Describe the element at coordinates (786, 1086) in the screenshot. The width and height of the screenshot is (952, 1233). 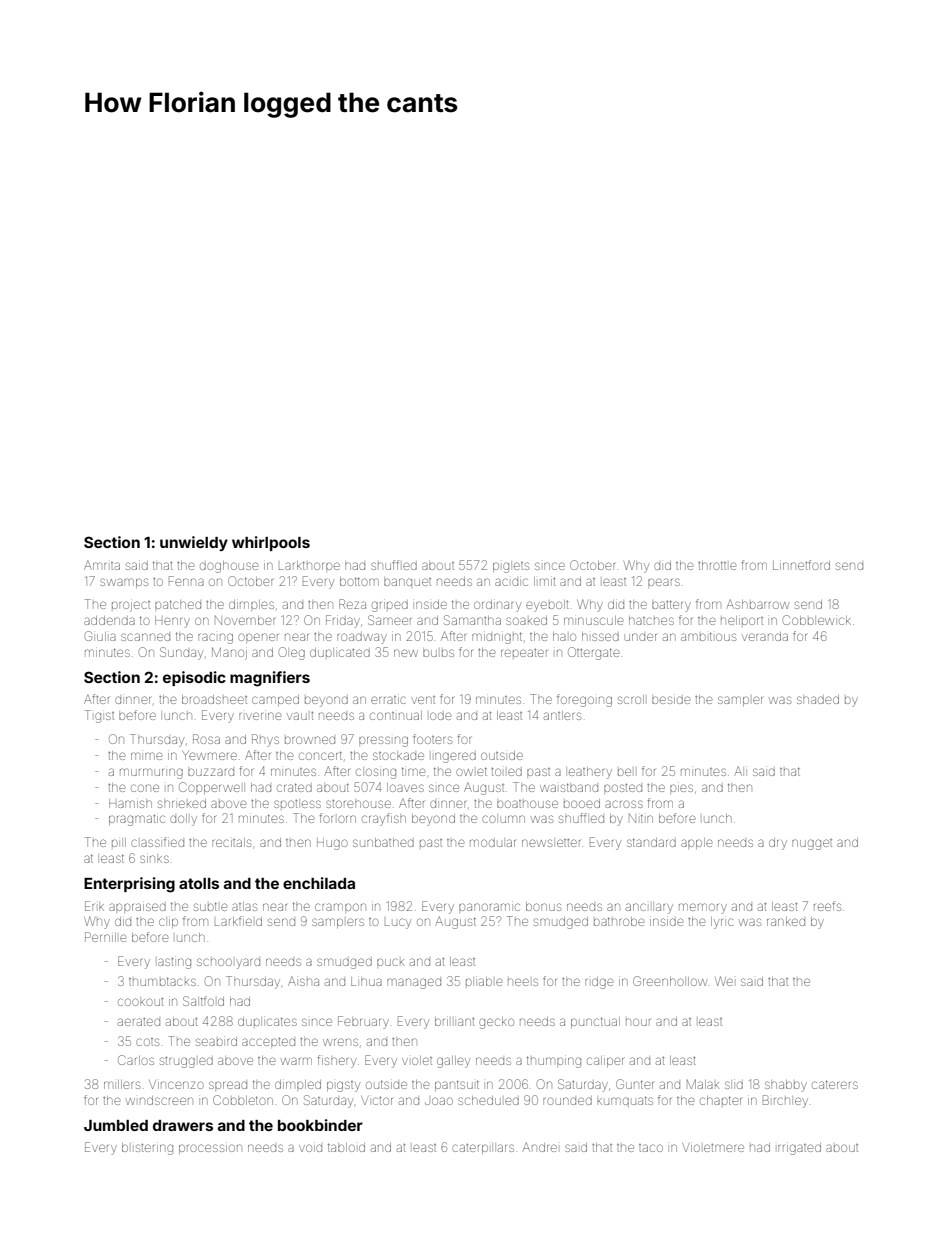
I see `shabby` at that location.
